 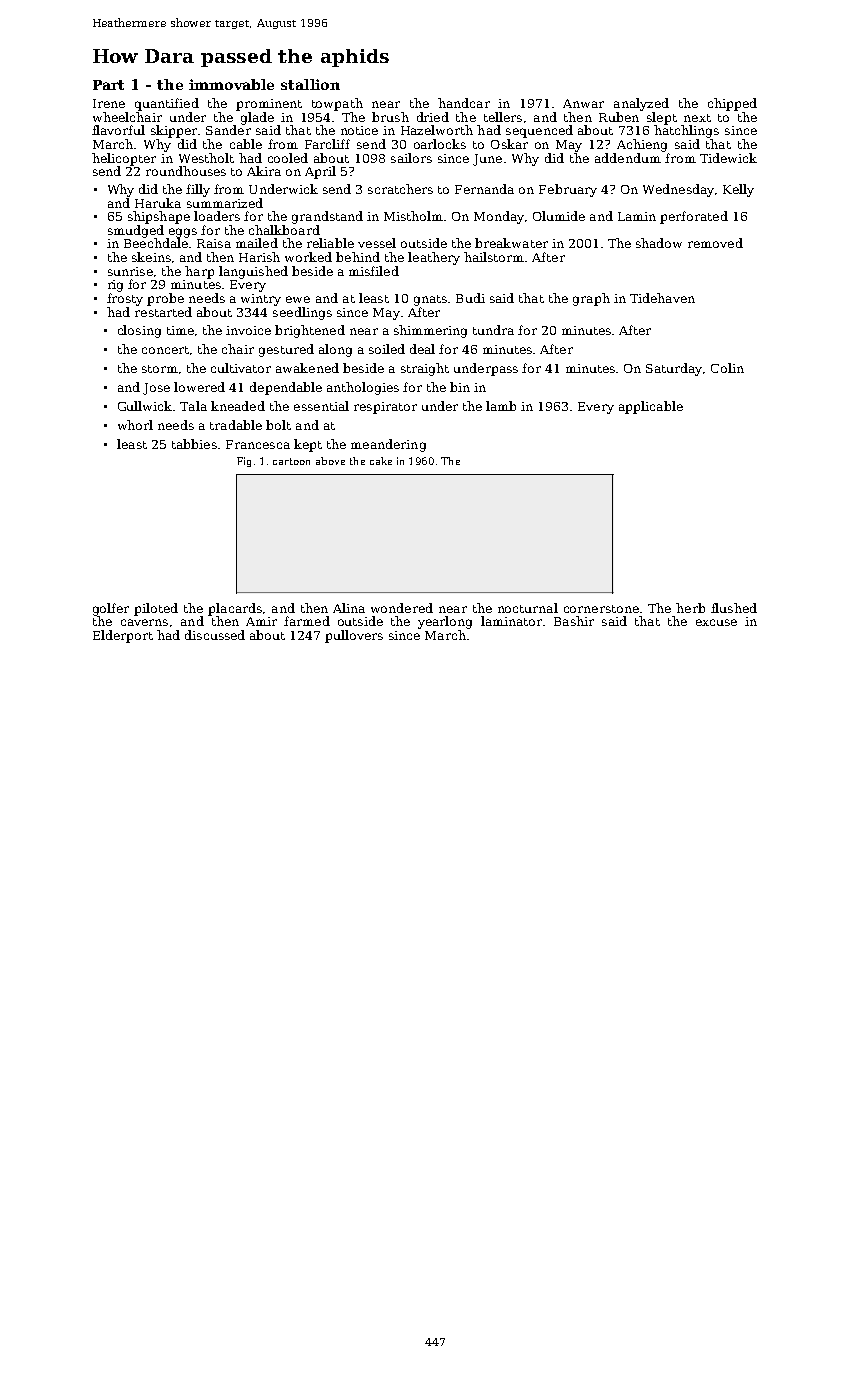 I want to click on Saturday, so click(x=674, y=369).
